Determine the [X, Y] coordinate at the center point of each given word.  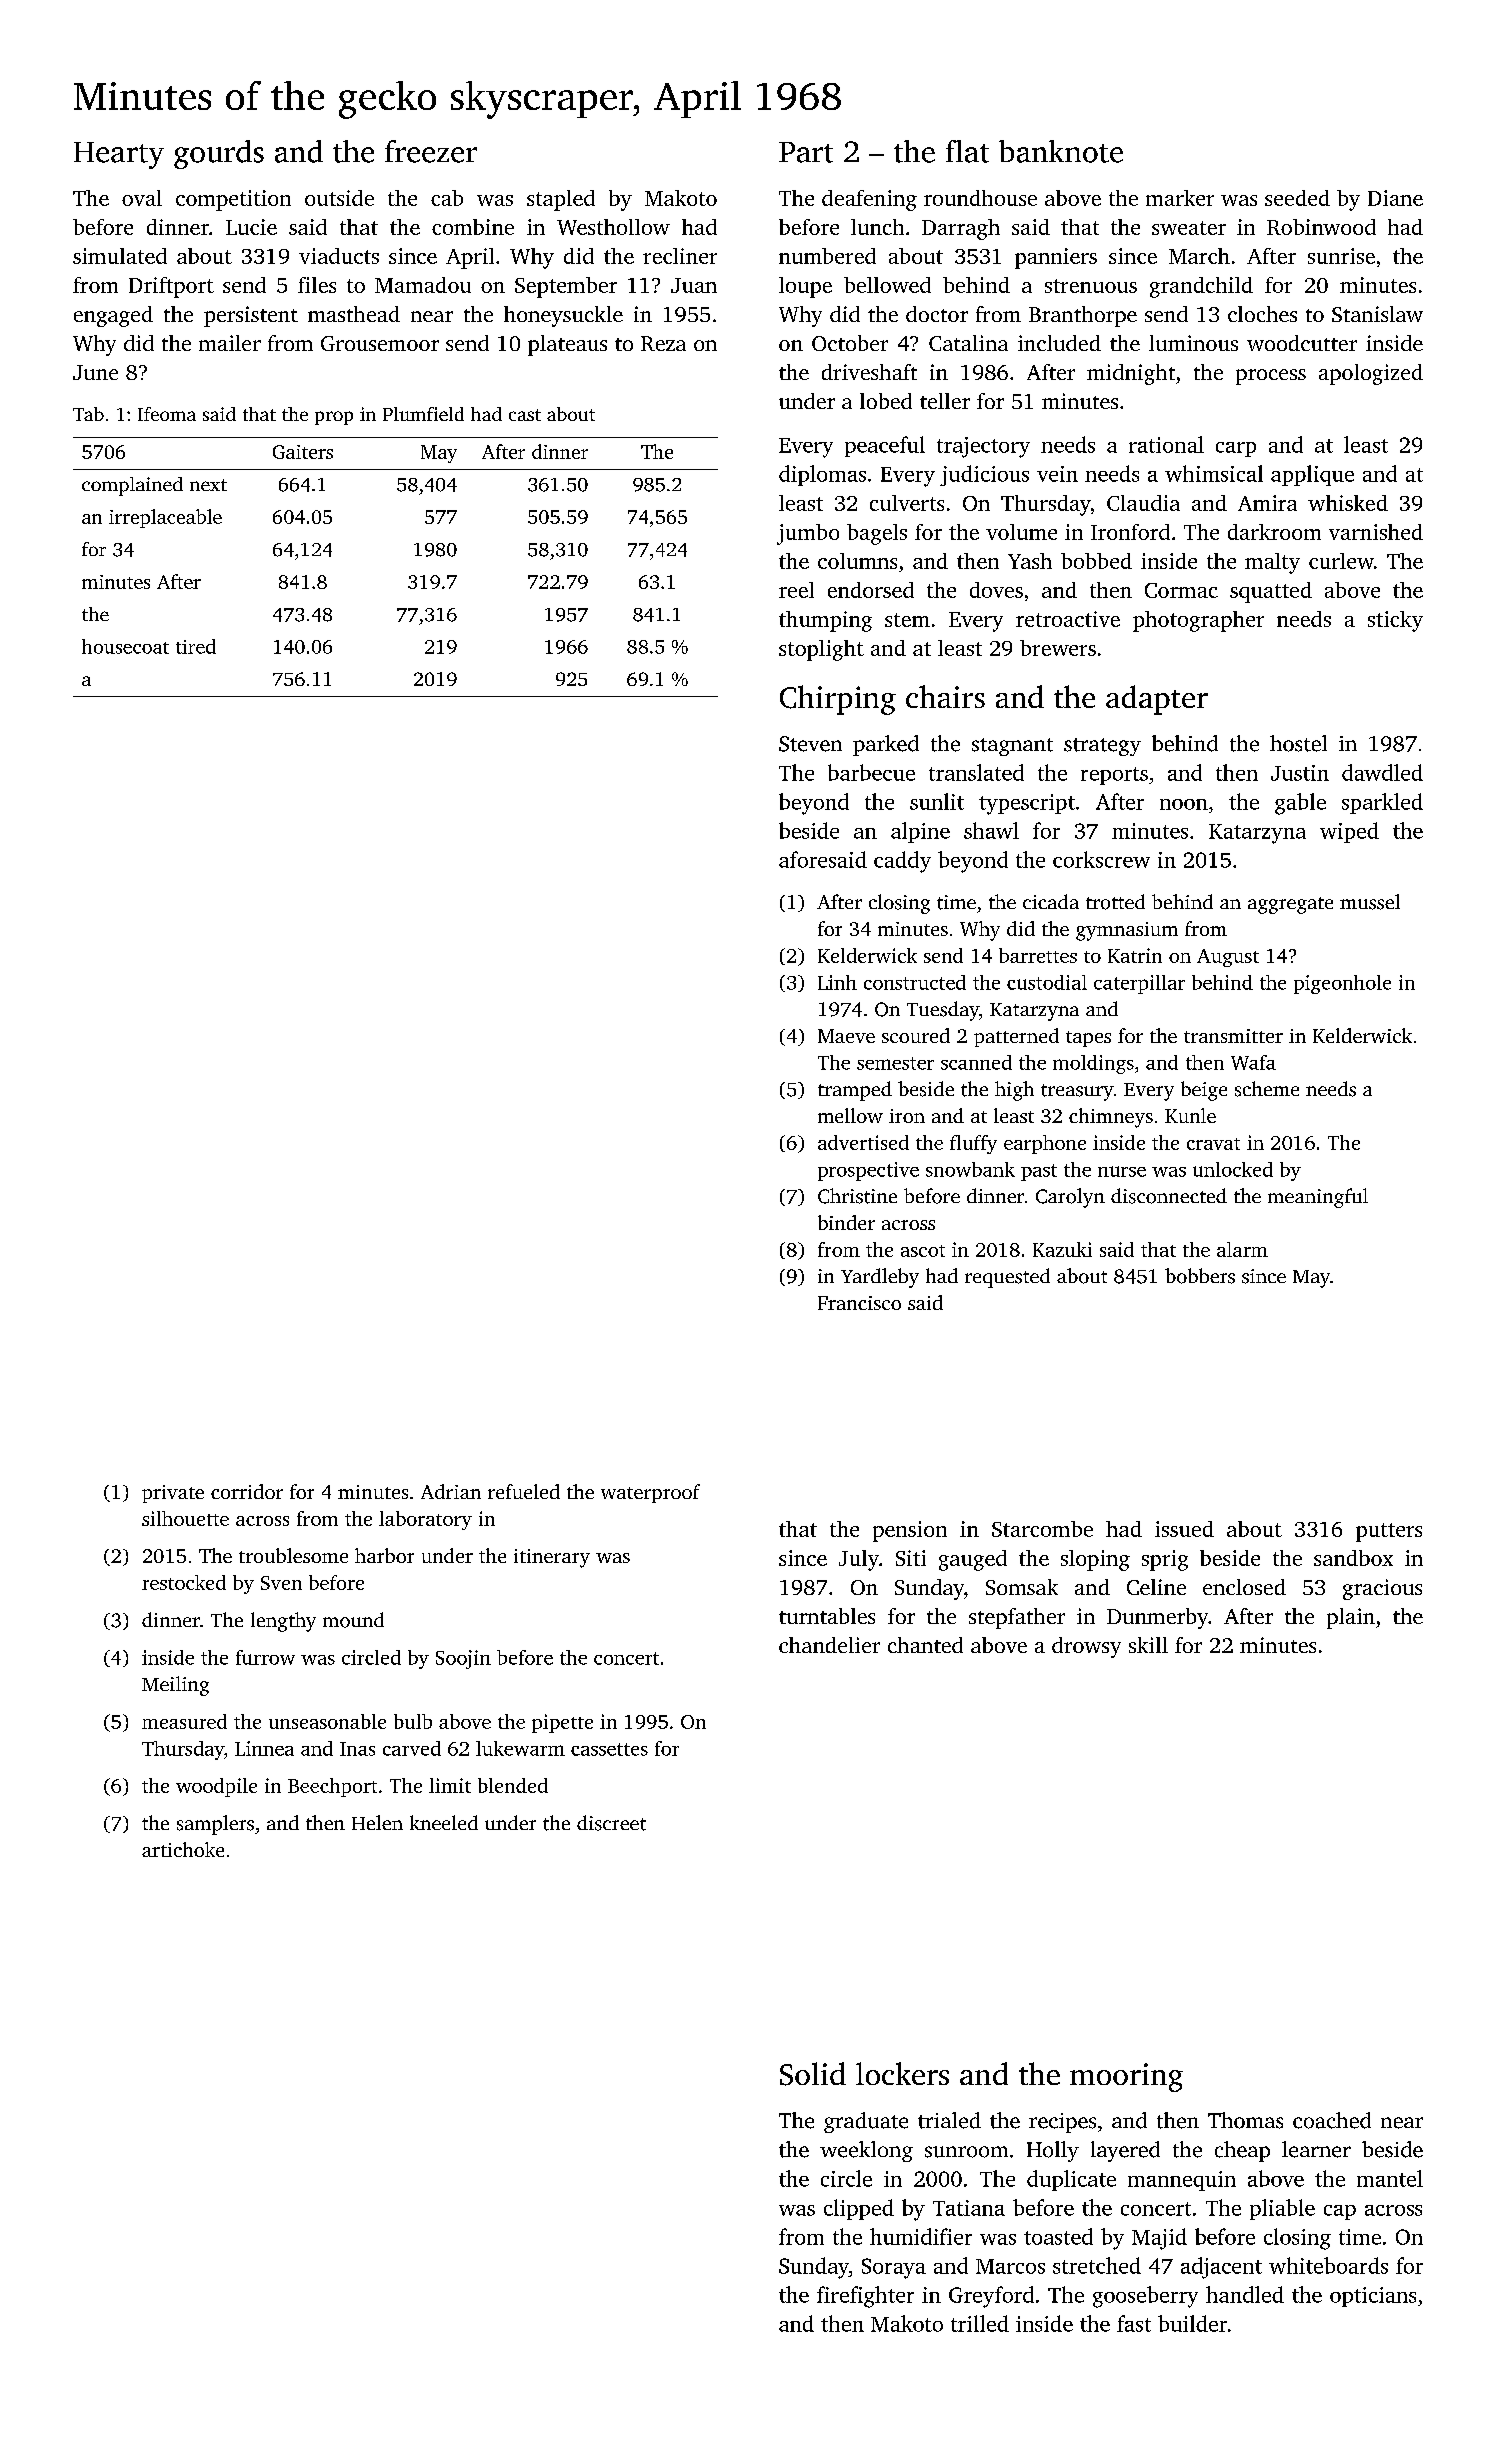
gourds [219, 154]
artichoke [183, 1849]
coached [1332, 2120]
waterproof [650, 1493]
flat [967, 151]
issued [1184, 1529]
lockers [902, 2073]
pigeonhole [1342, 984]
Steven [810, 744]
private [173, 1494]
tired [196, 646]
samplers [215, 1825]
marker [1180, 198]
